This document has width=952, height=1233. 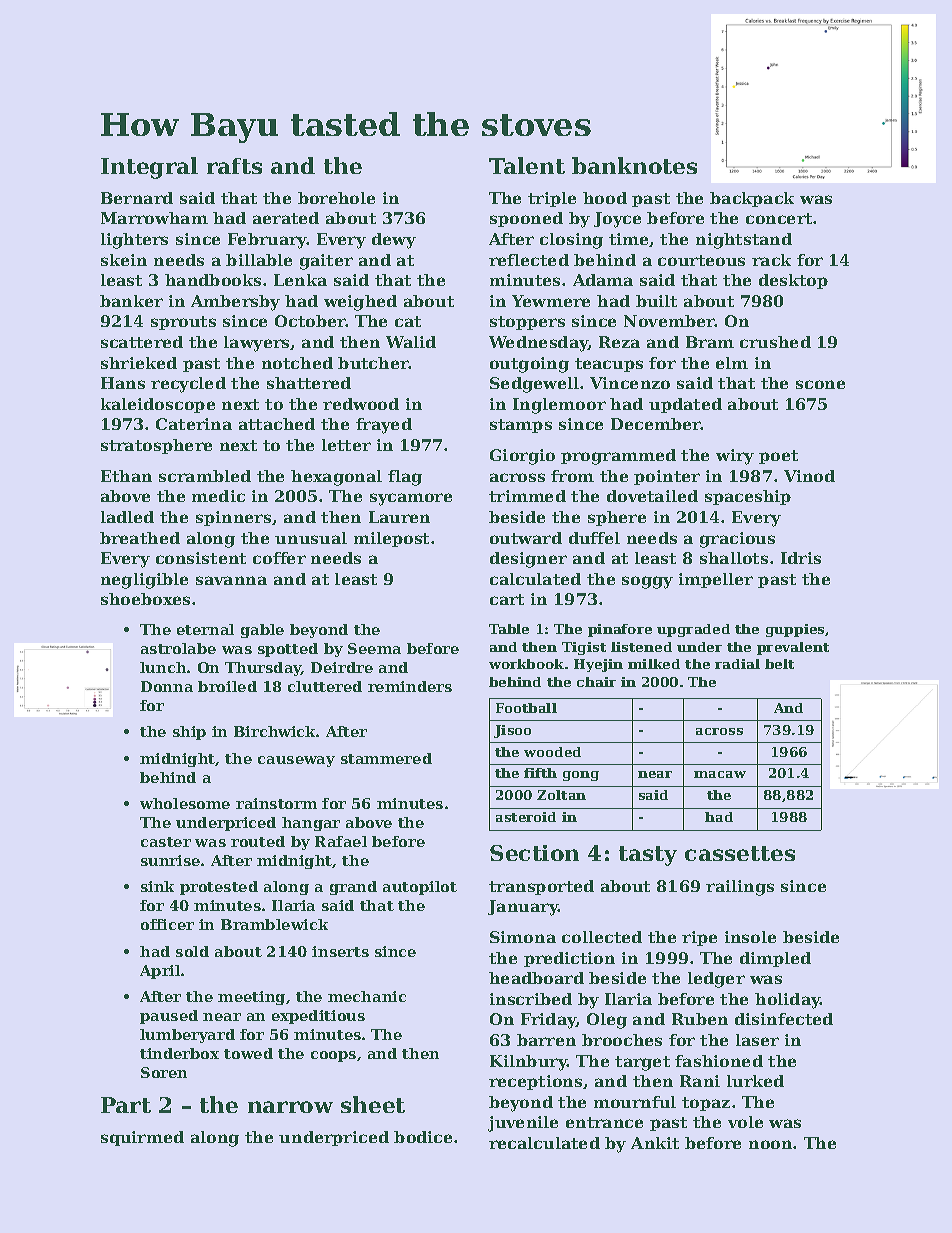 I want to click on Ruben, so click(x=700, y=1019).
